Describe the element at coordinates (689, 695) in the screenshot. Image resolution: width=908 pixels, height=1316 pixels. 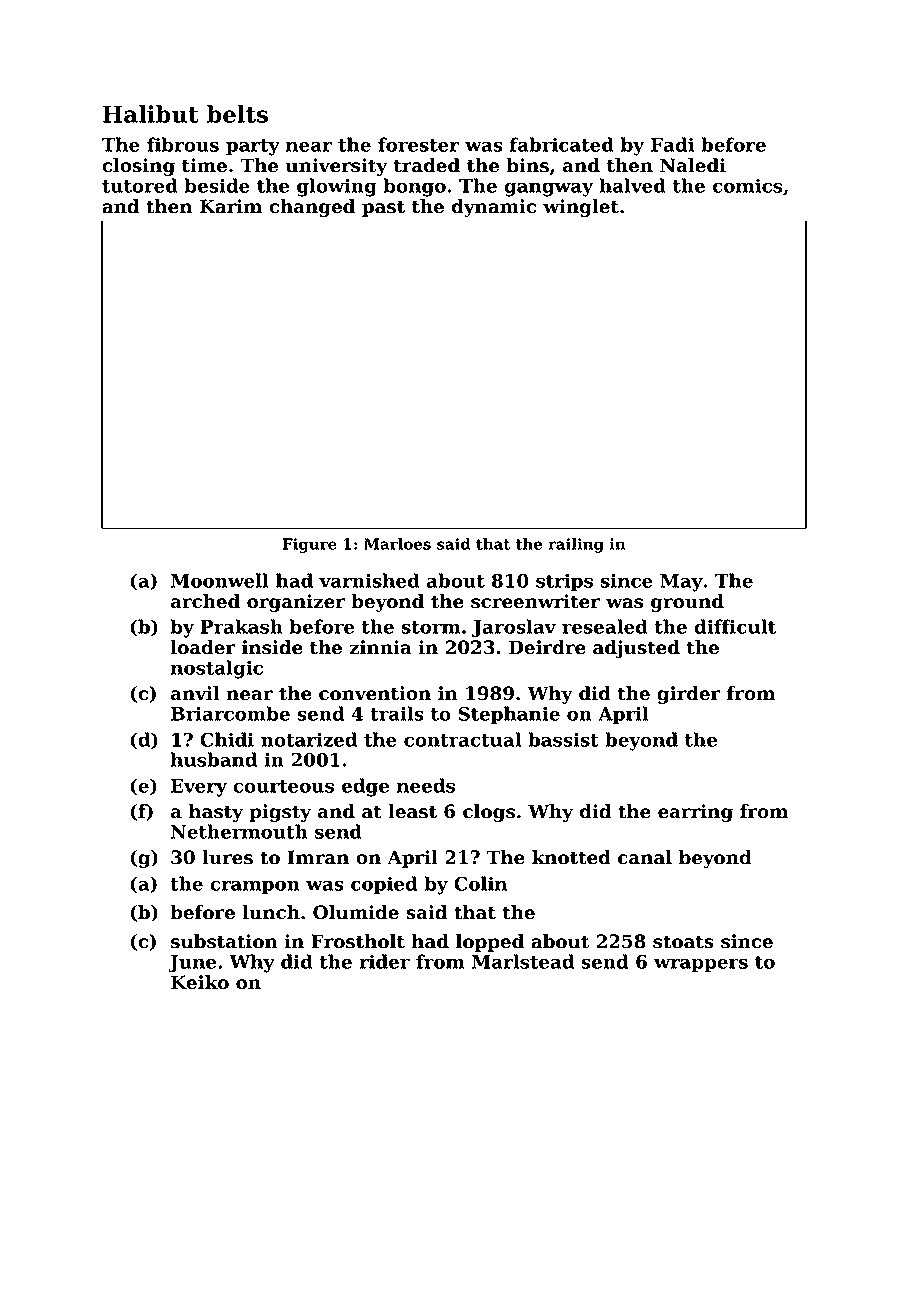
I see `girder` at that location.
